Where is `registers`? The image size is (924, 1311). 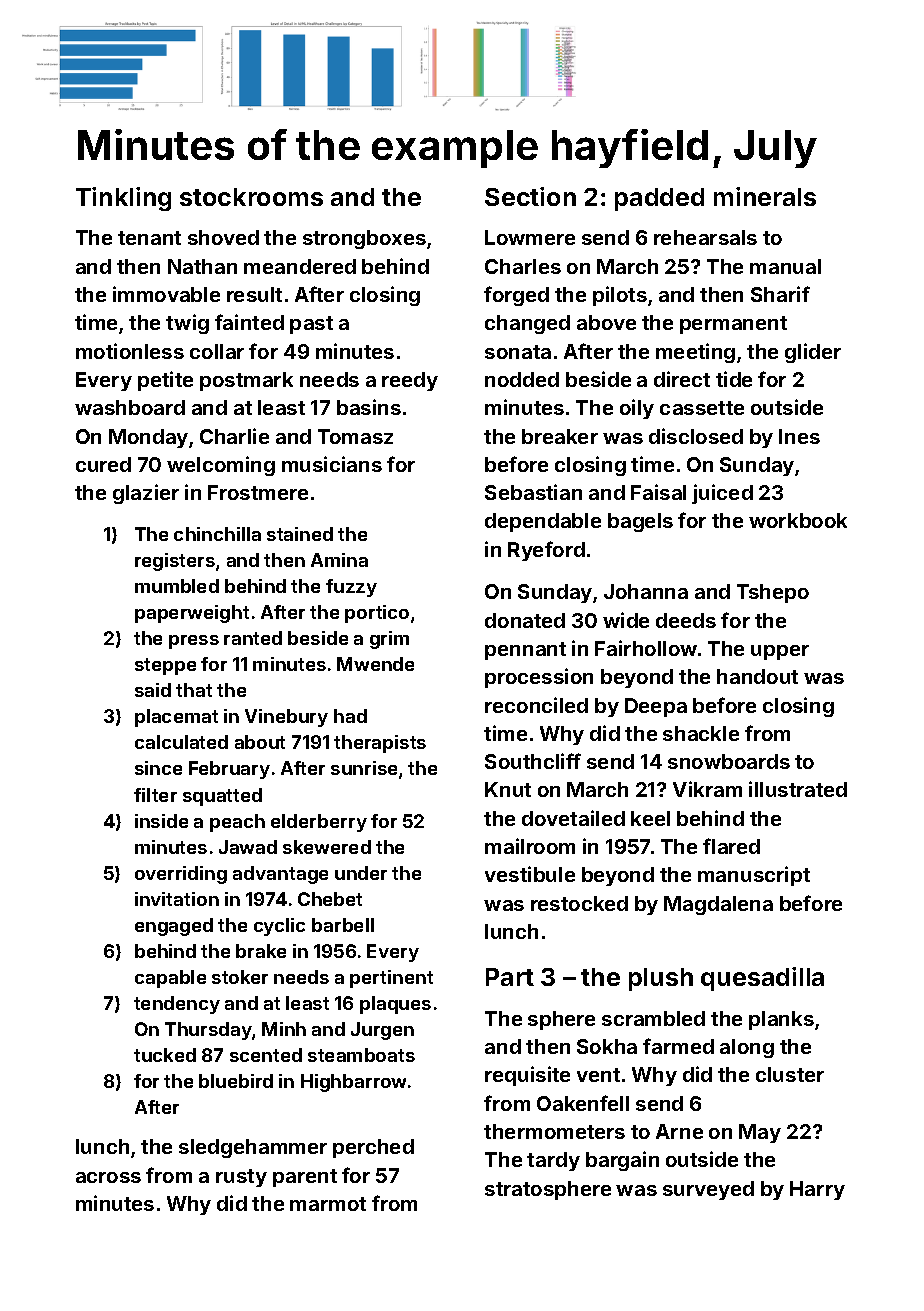
registers is located at coordinates (175, 562).
